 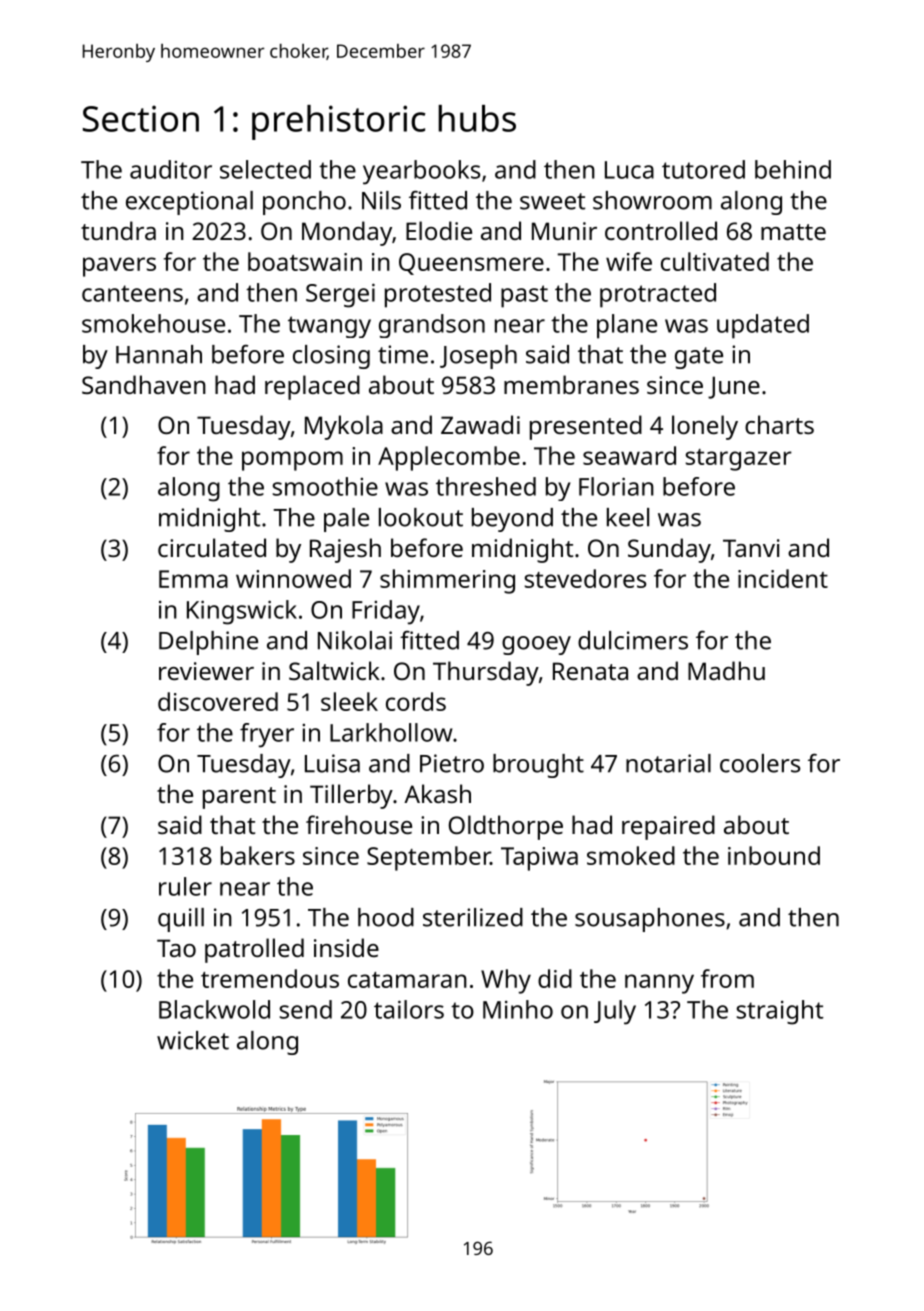 I want to click on hubs, so click(x=477, y=118).
